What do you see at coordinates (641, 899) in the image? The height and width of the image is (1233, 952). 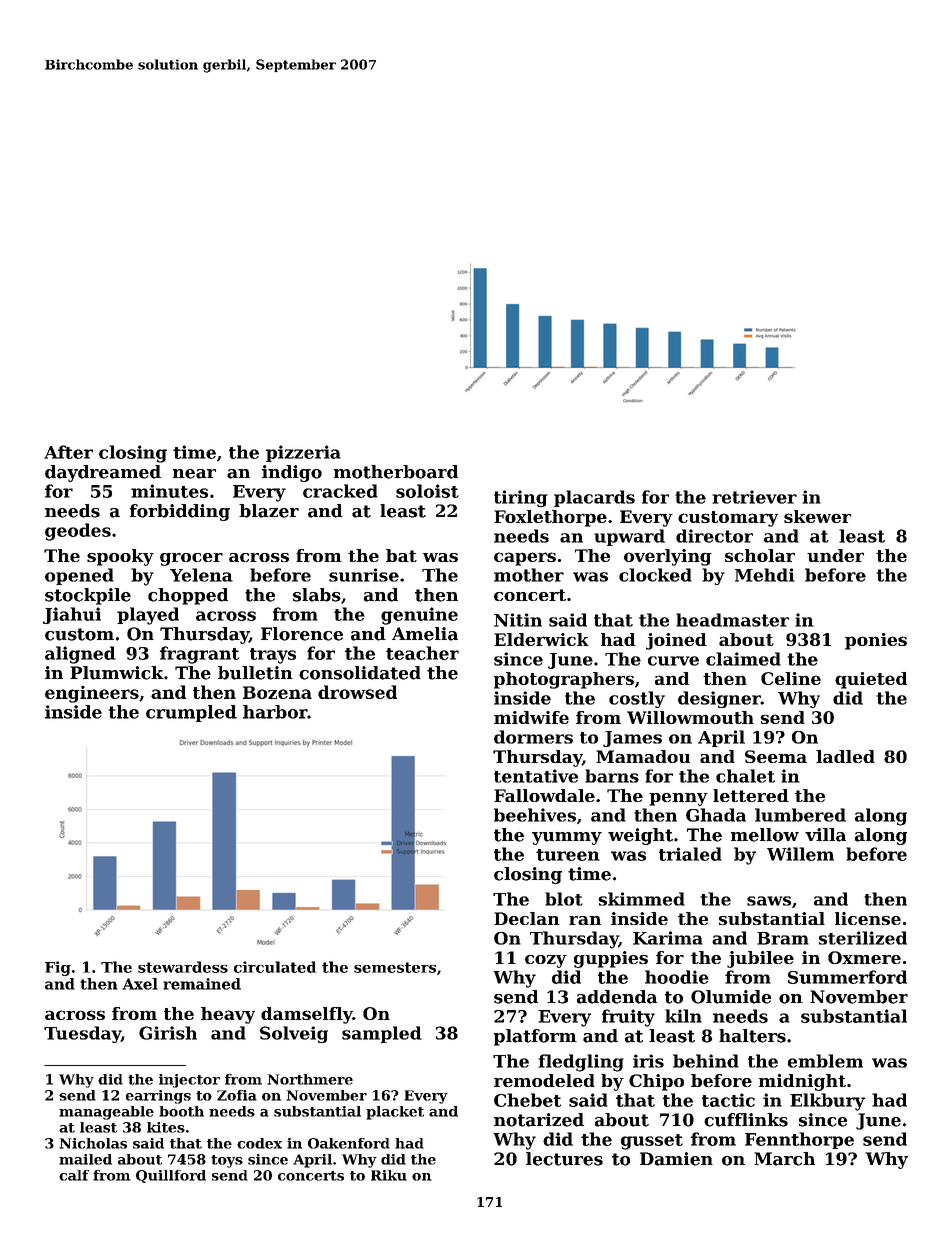 I see `skimmed` at bounding box center [641, 899].
